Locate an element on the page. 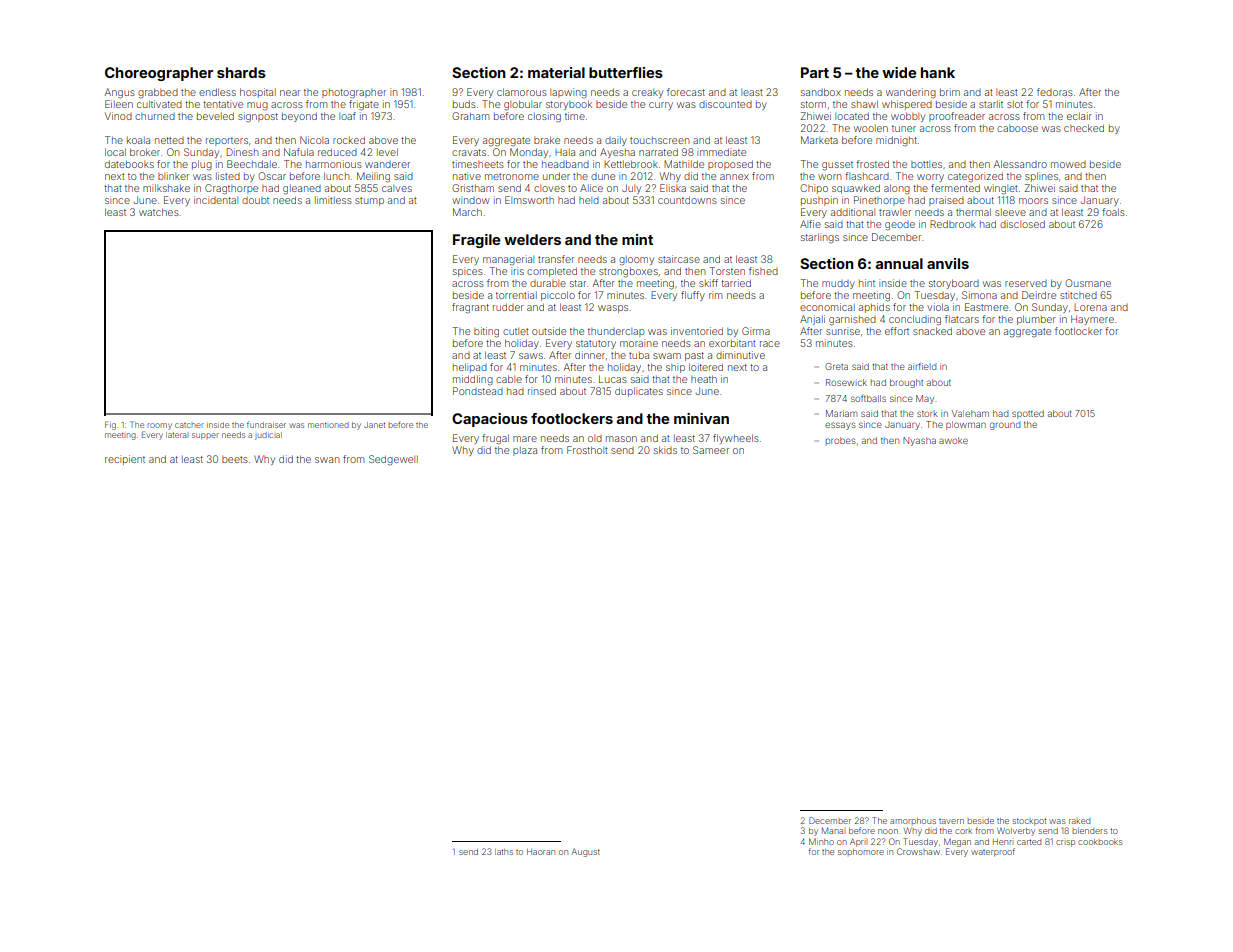  airfield is located at coordinates (922, 366).
